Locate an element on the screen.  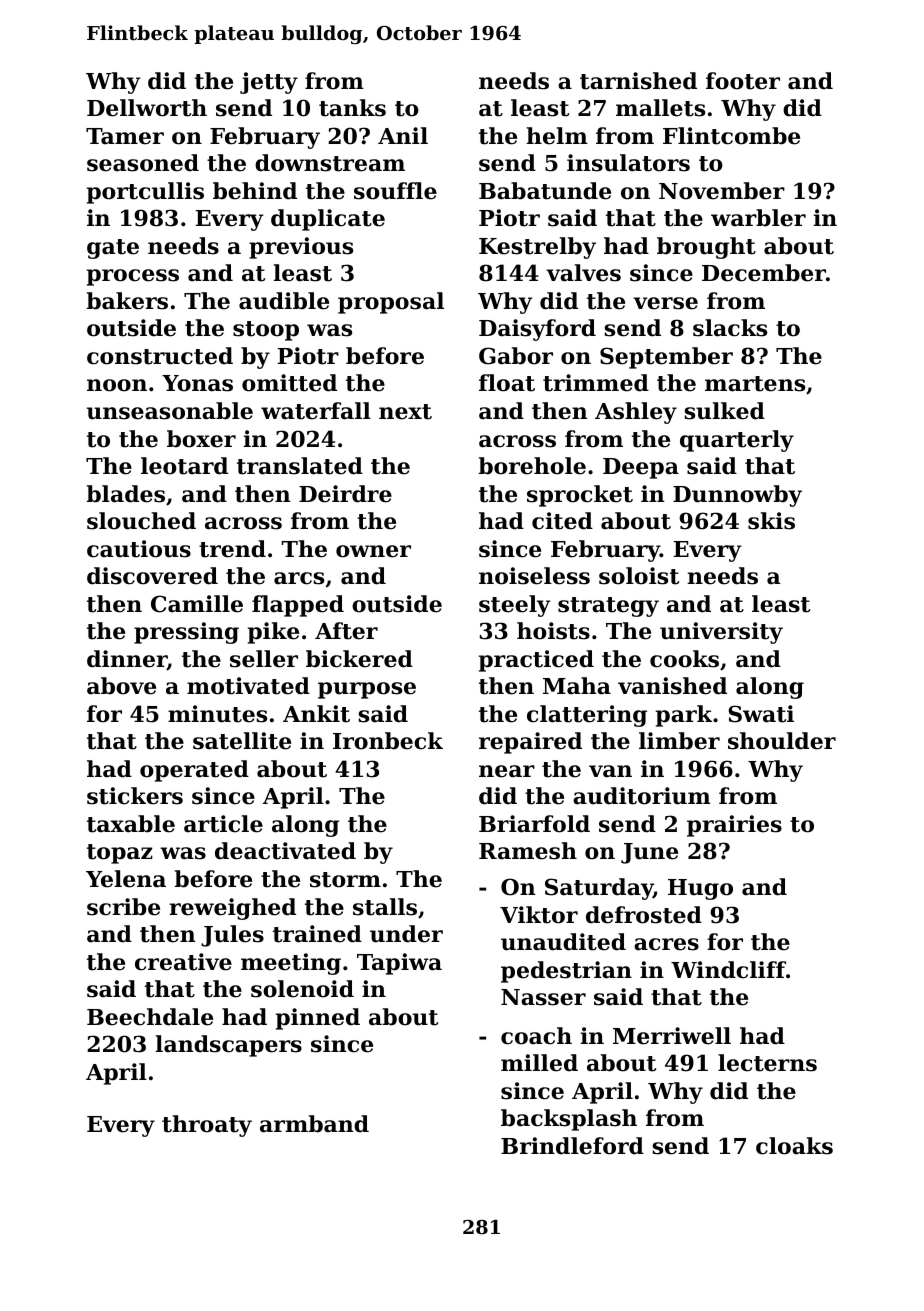
helm is located at coordinates (557, 136).
